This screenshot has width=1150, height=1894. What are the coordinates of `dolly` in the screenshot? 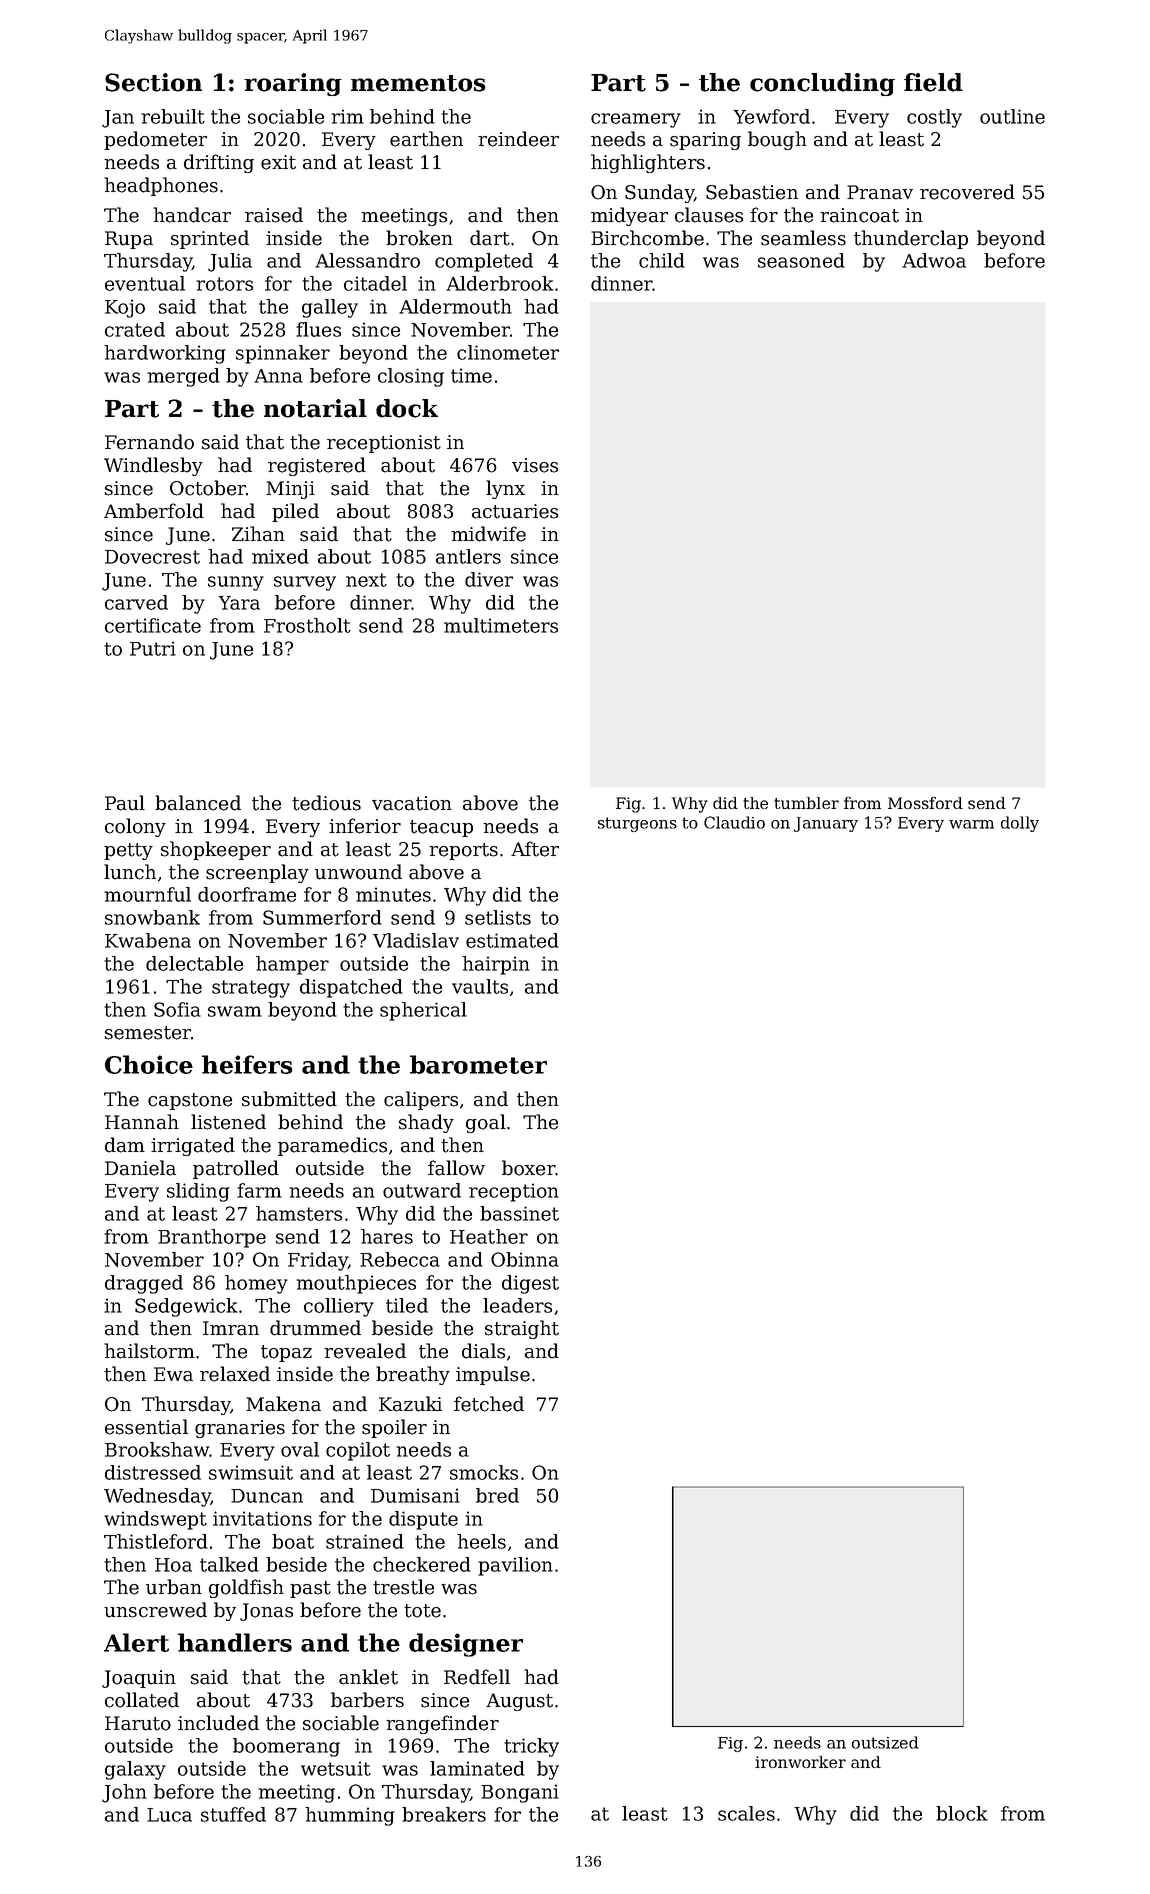 It's located at (1020, 824).
